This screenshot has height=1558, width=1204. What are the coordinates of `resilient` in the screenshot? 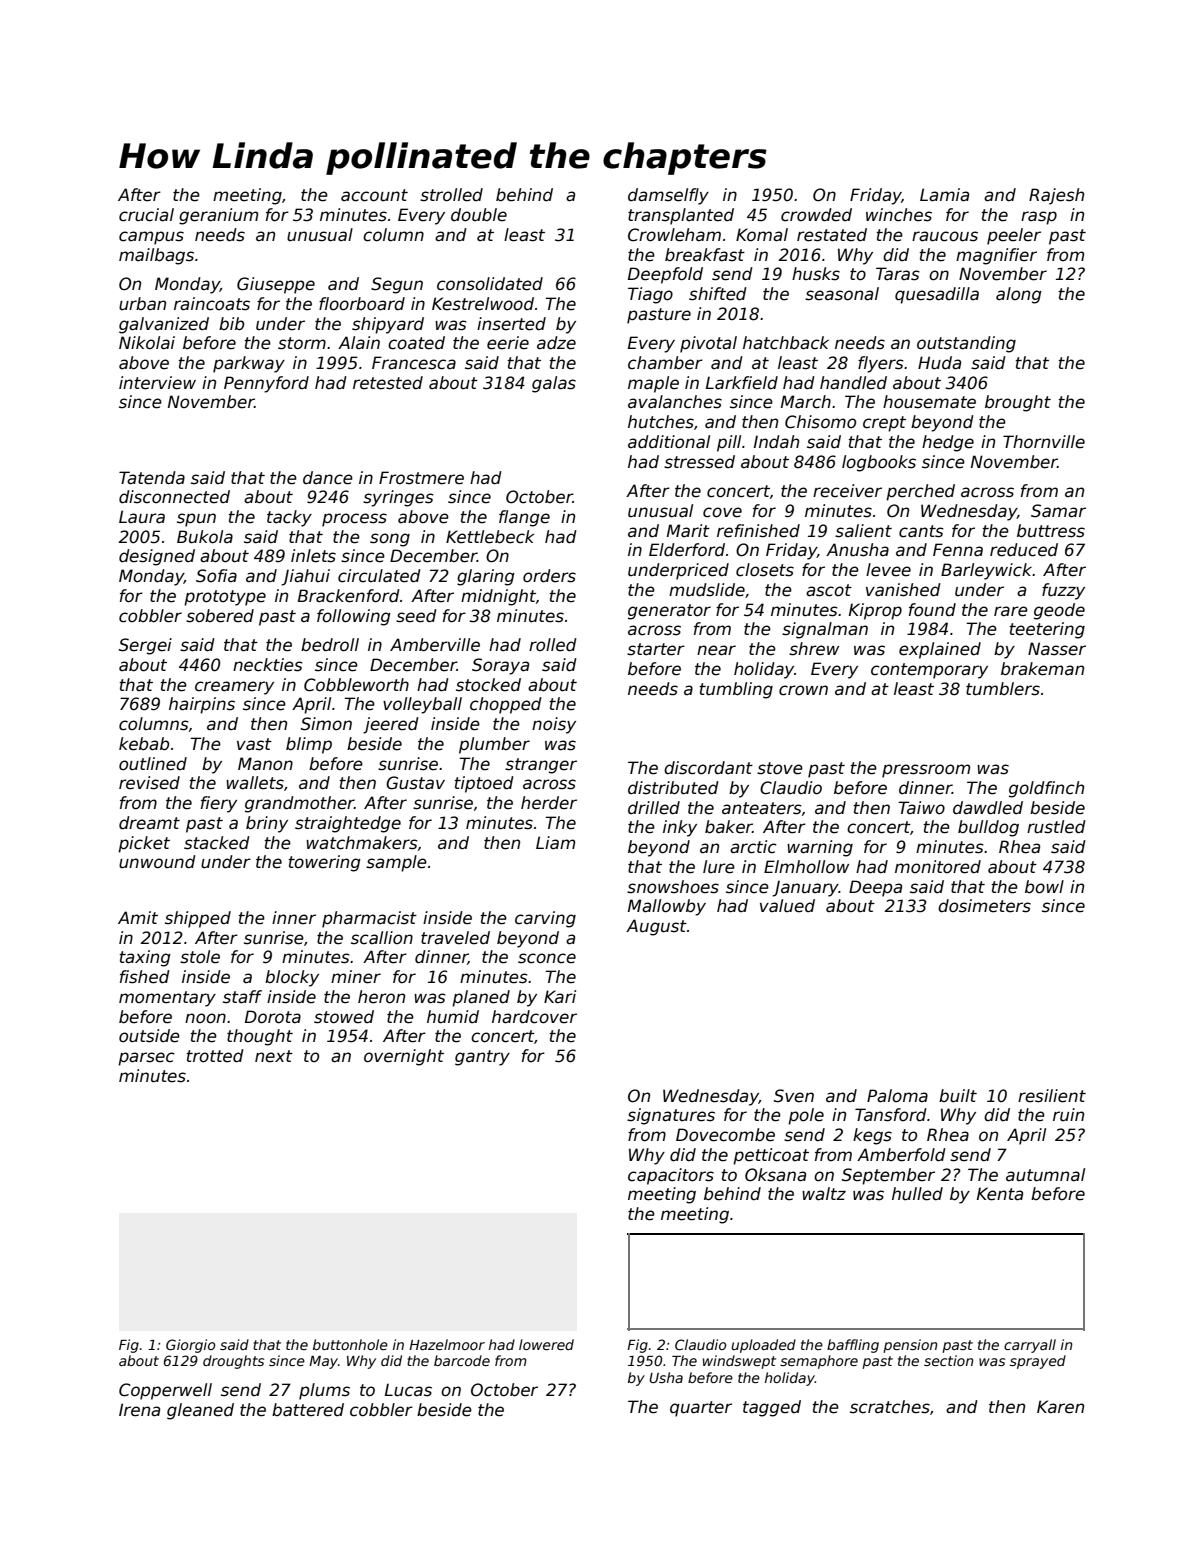 It's located at (1052, 1096).
